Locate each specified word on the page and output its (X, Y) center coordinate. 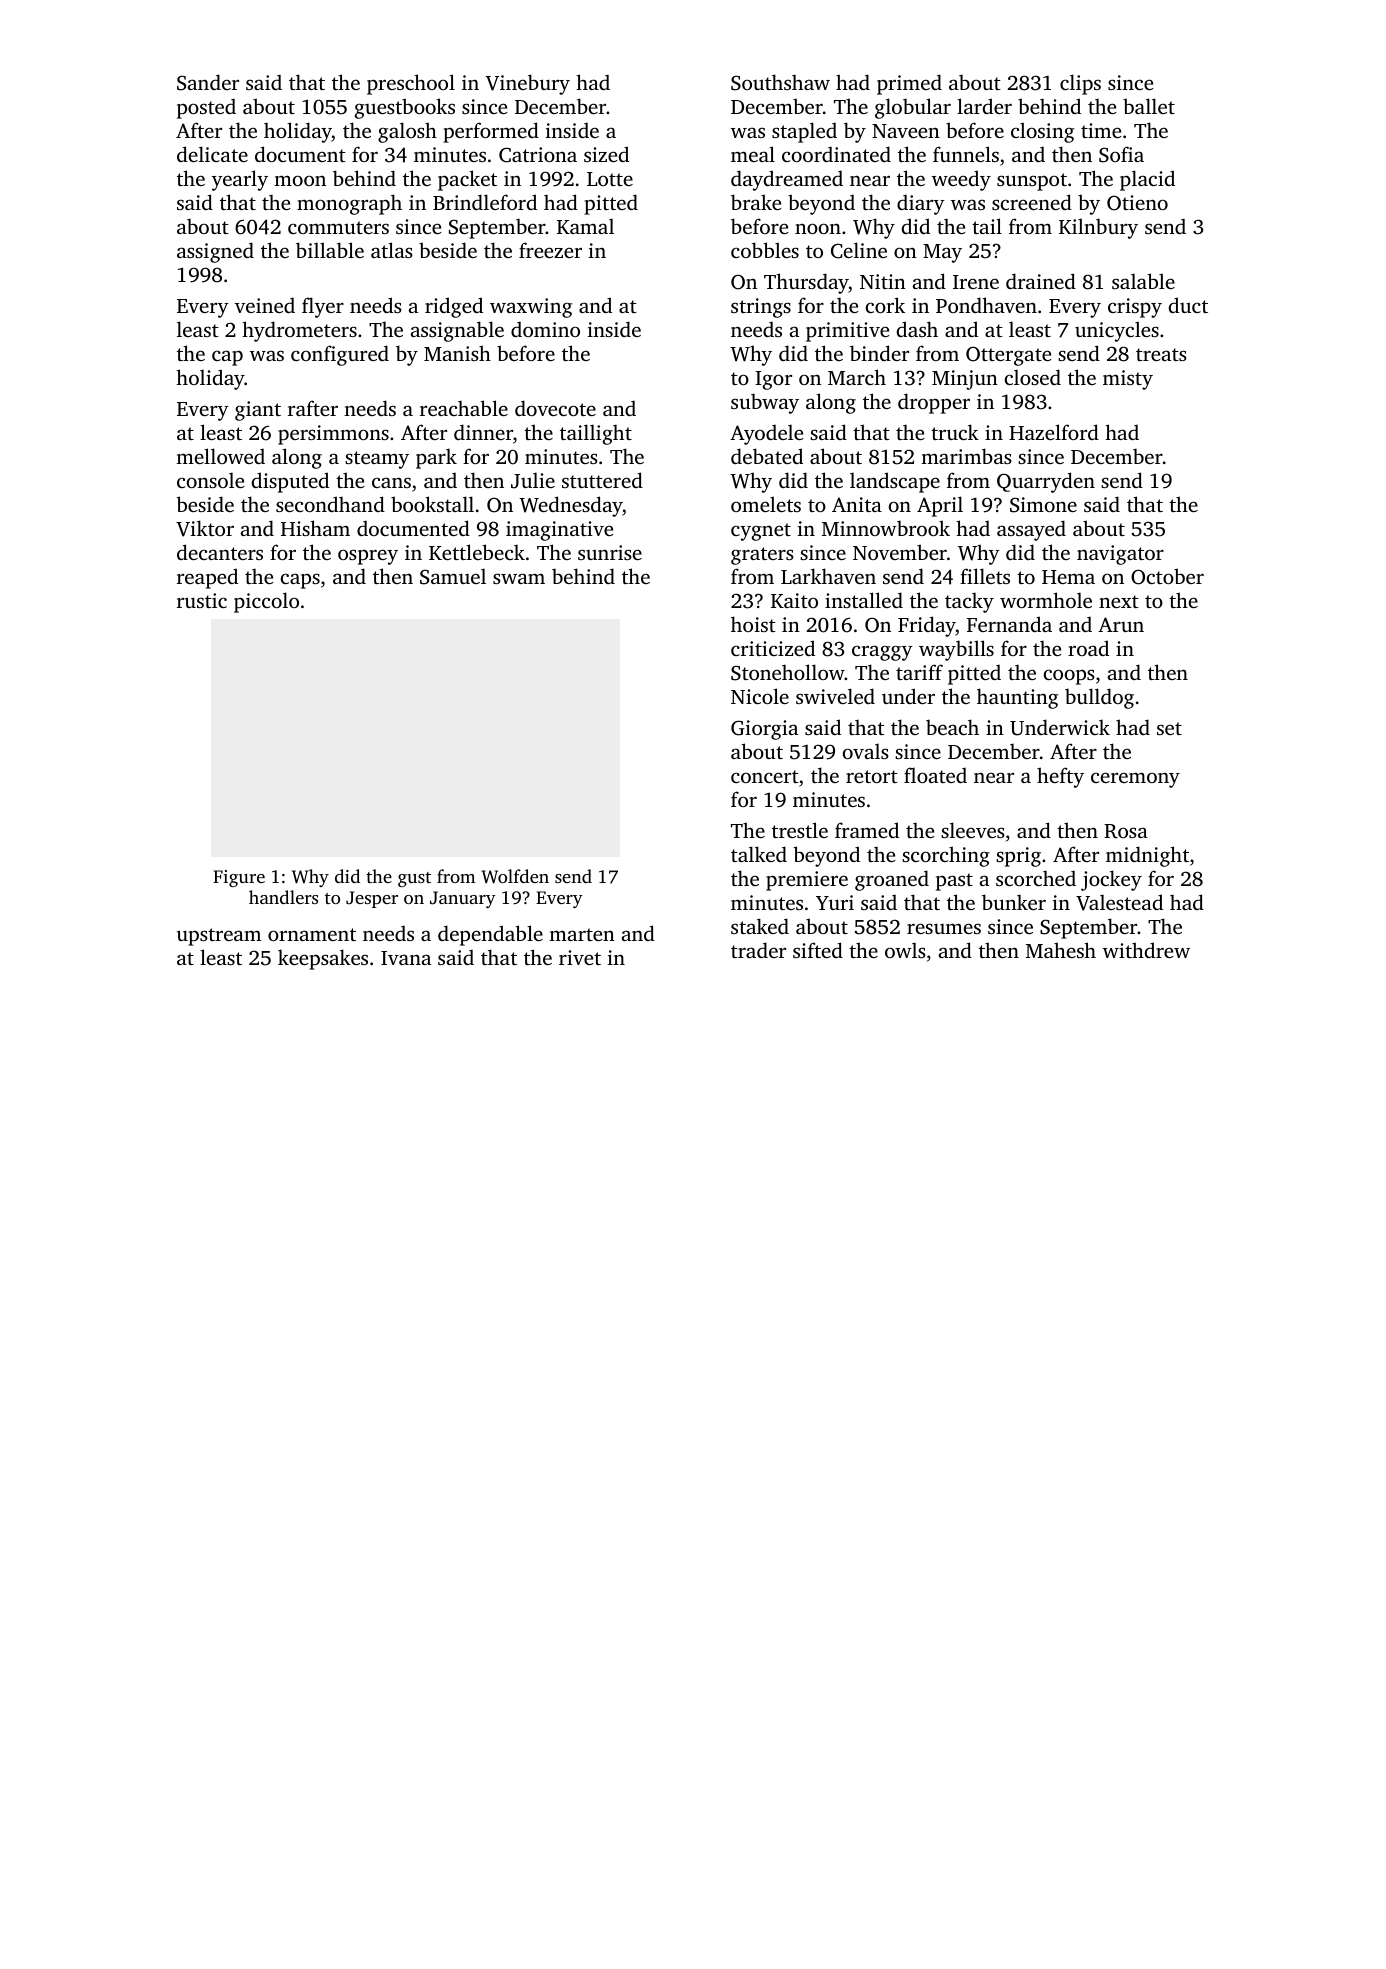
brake (756, 202)
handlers (283, 897)
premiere (807, 881)
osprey (368, 557)
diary (921, 204)
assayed (1031, 530)
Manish (457, 353)
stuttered (602, 480)
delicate (212, 154)
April (940, 506)
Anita (857, 504)
